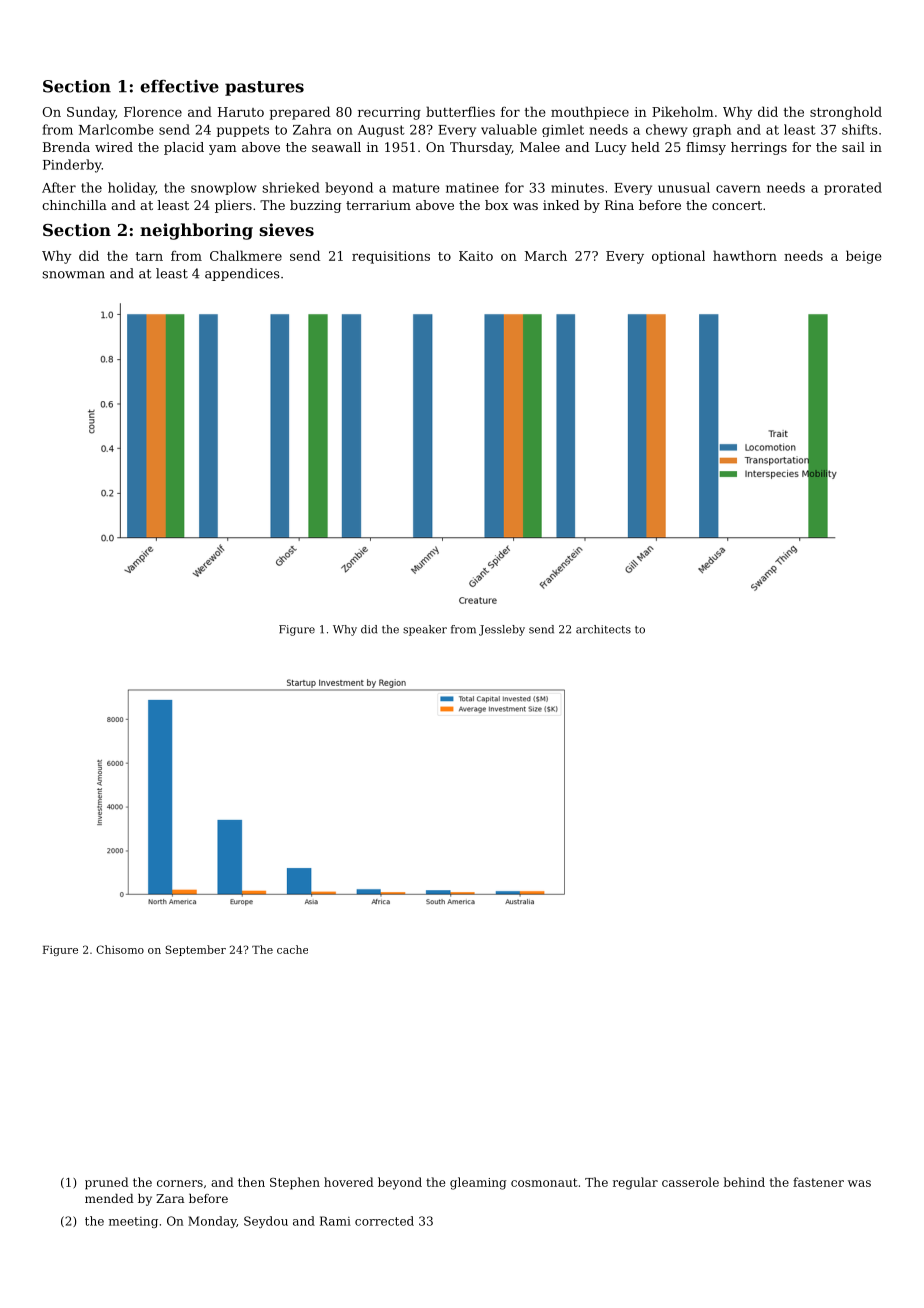  What do you see at coordinates (502, 630) in the screenshot?
I see `Jessleby` at bounding box center [502, 630].
